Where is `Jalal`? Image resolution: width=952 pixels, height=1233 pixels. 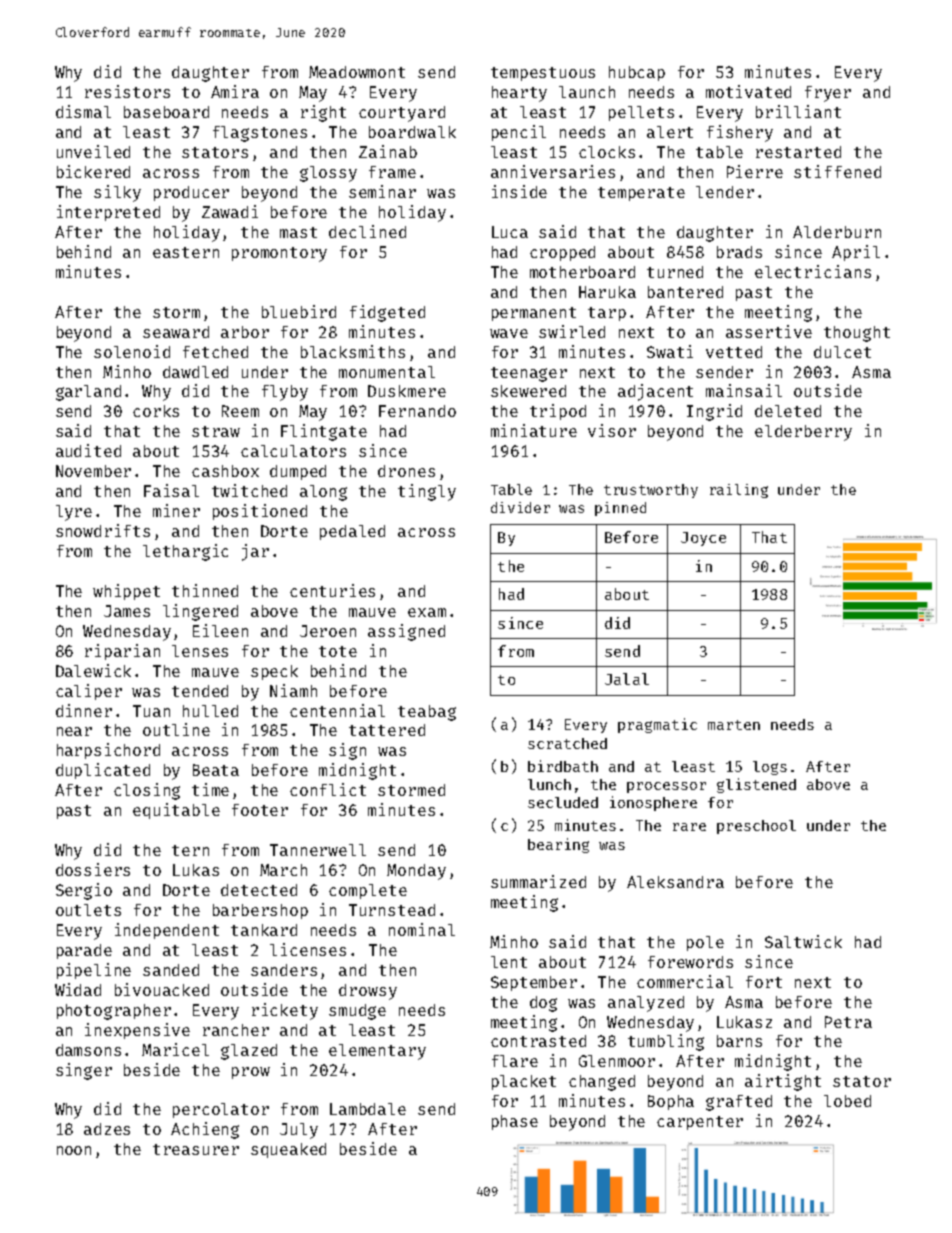
Jalal is located at coordinates (627, 679).
